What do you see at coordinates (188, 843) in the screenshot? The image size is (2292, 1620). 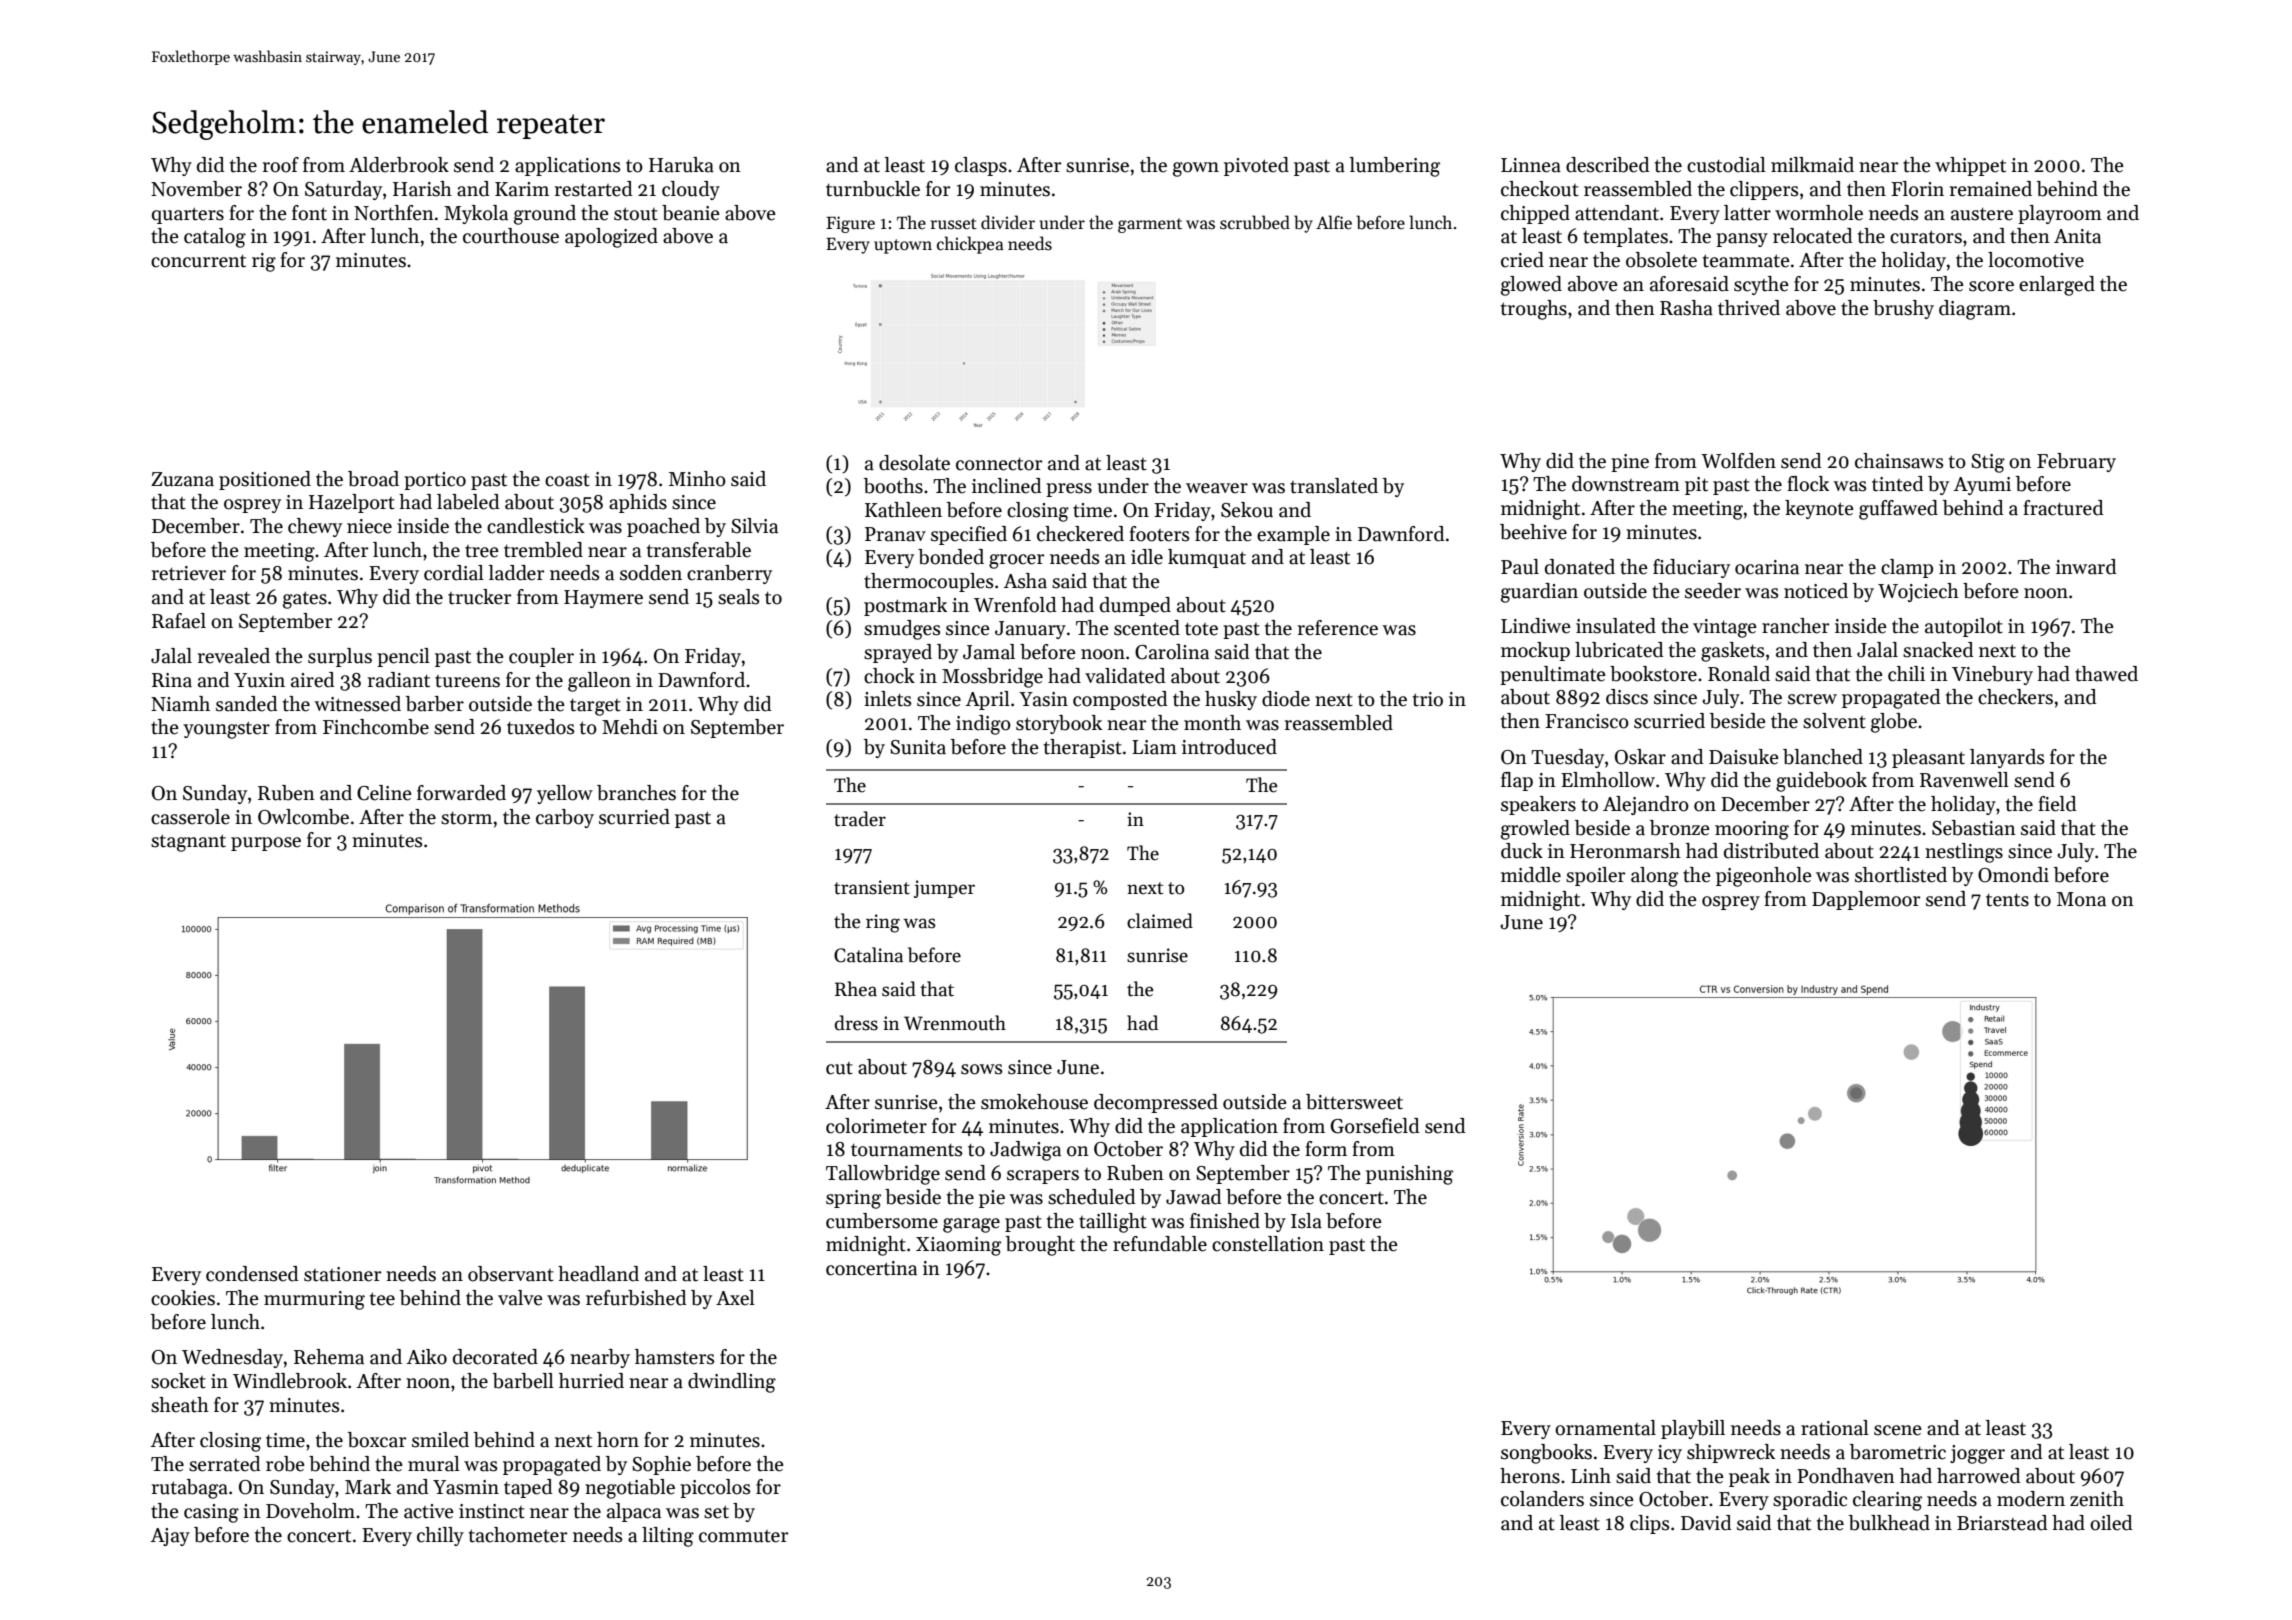 I see `stagnant` at bounding box center [188, 843].
